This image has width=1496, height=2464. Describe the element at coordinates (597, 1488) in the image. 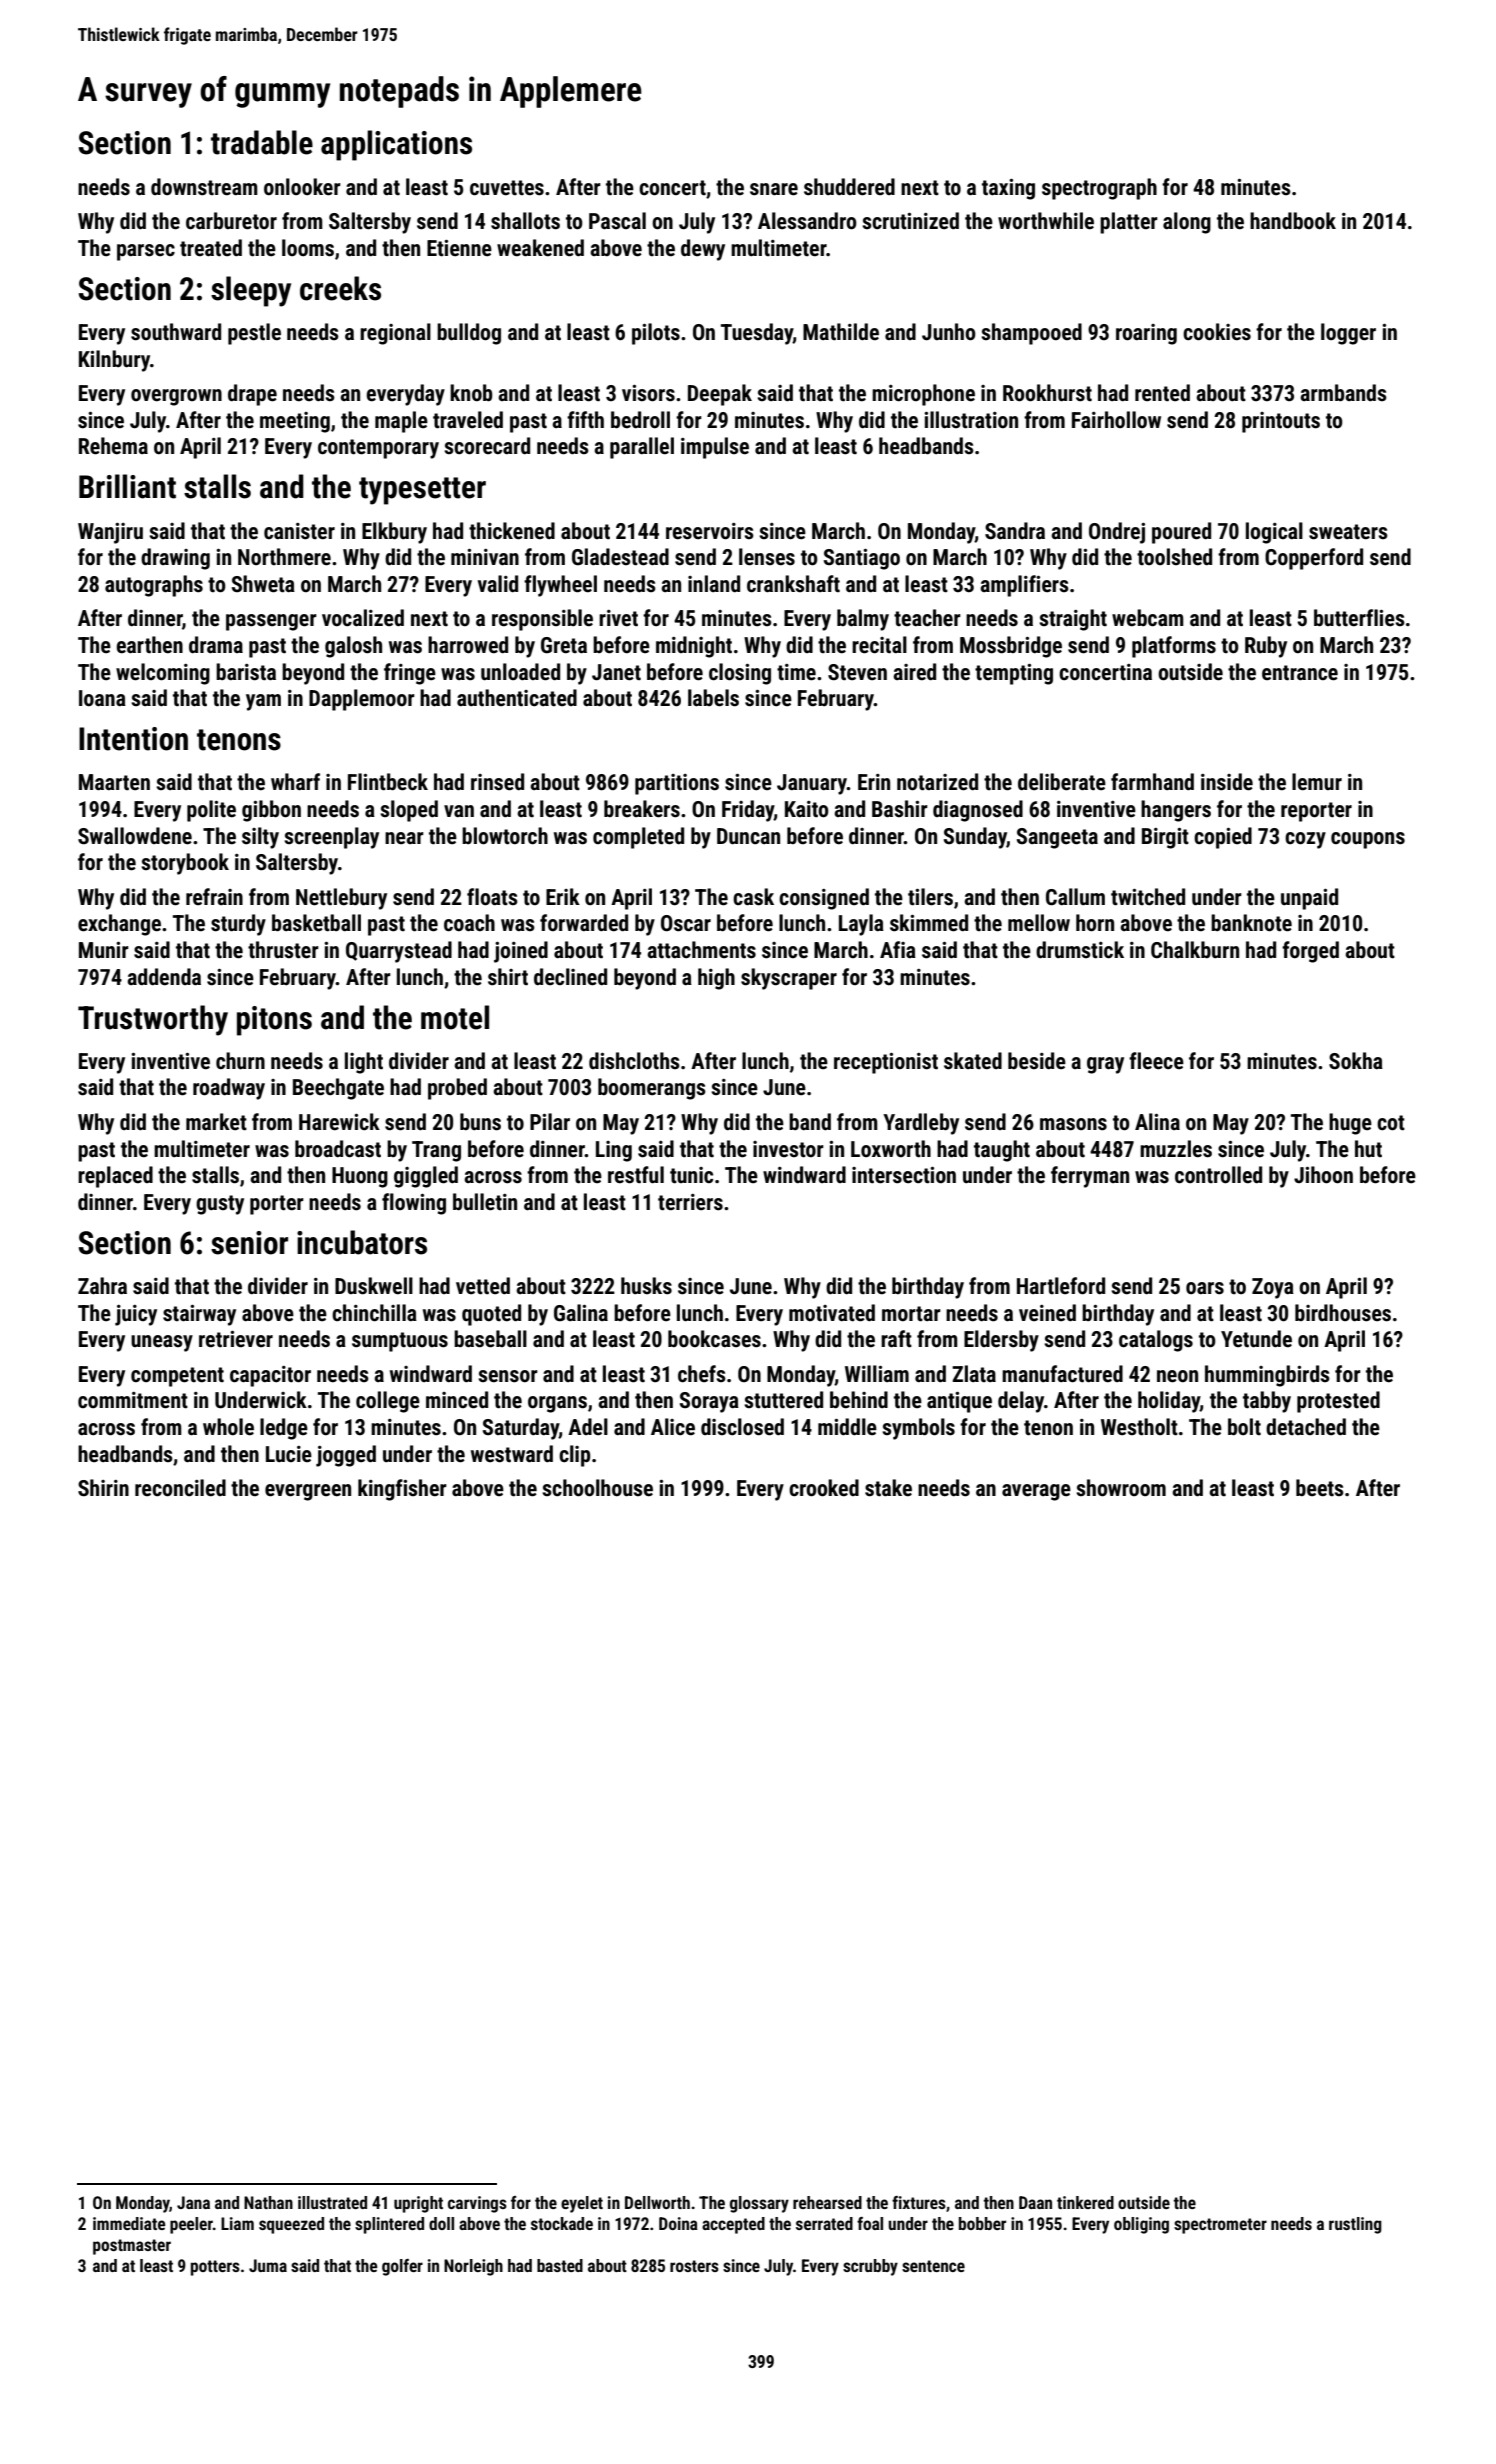

I see `schoolhouse` at that location.
